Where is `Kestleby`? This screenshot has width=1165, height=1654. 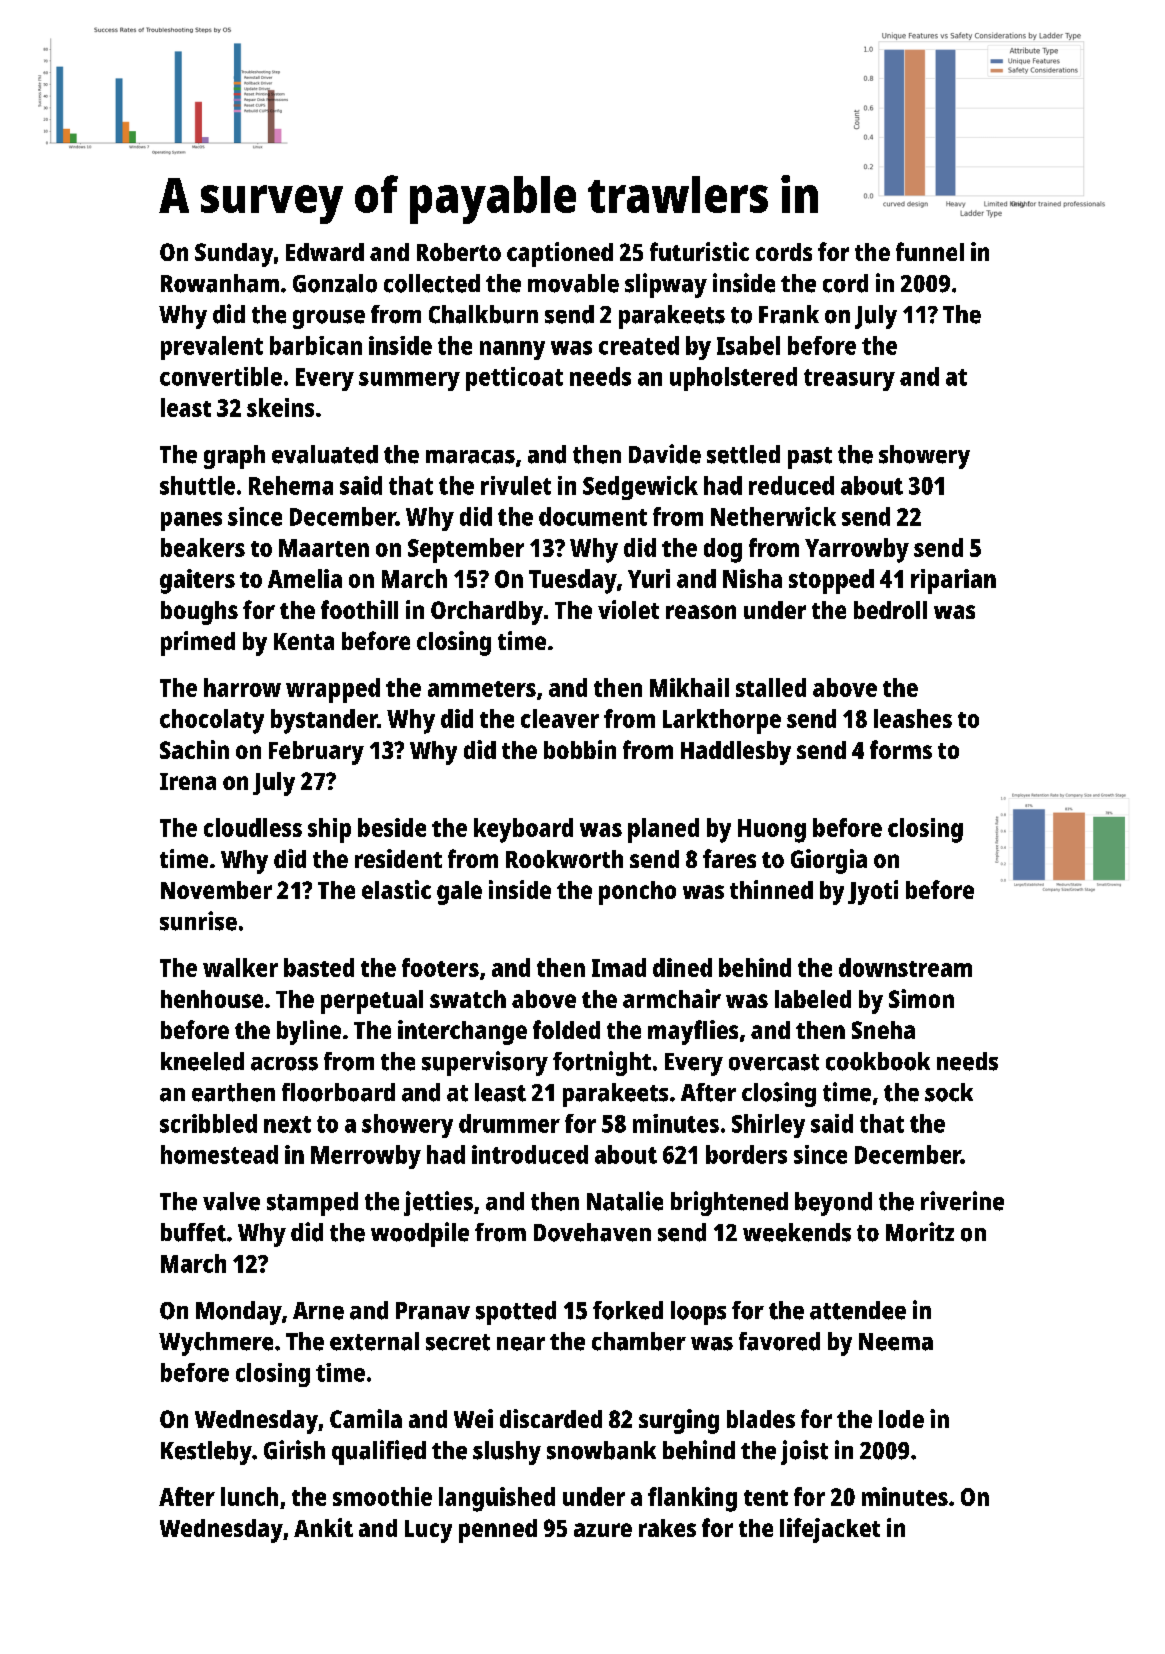
Kestleby is located at coordinates (206, 1453).
